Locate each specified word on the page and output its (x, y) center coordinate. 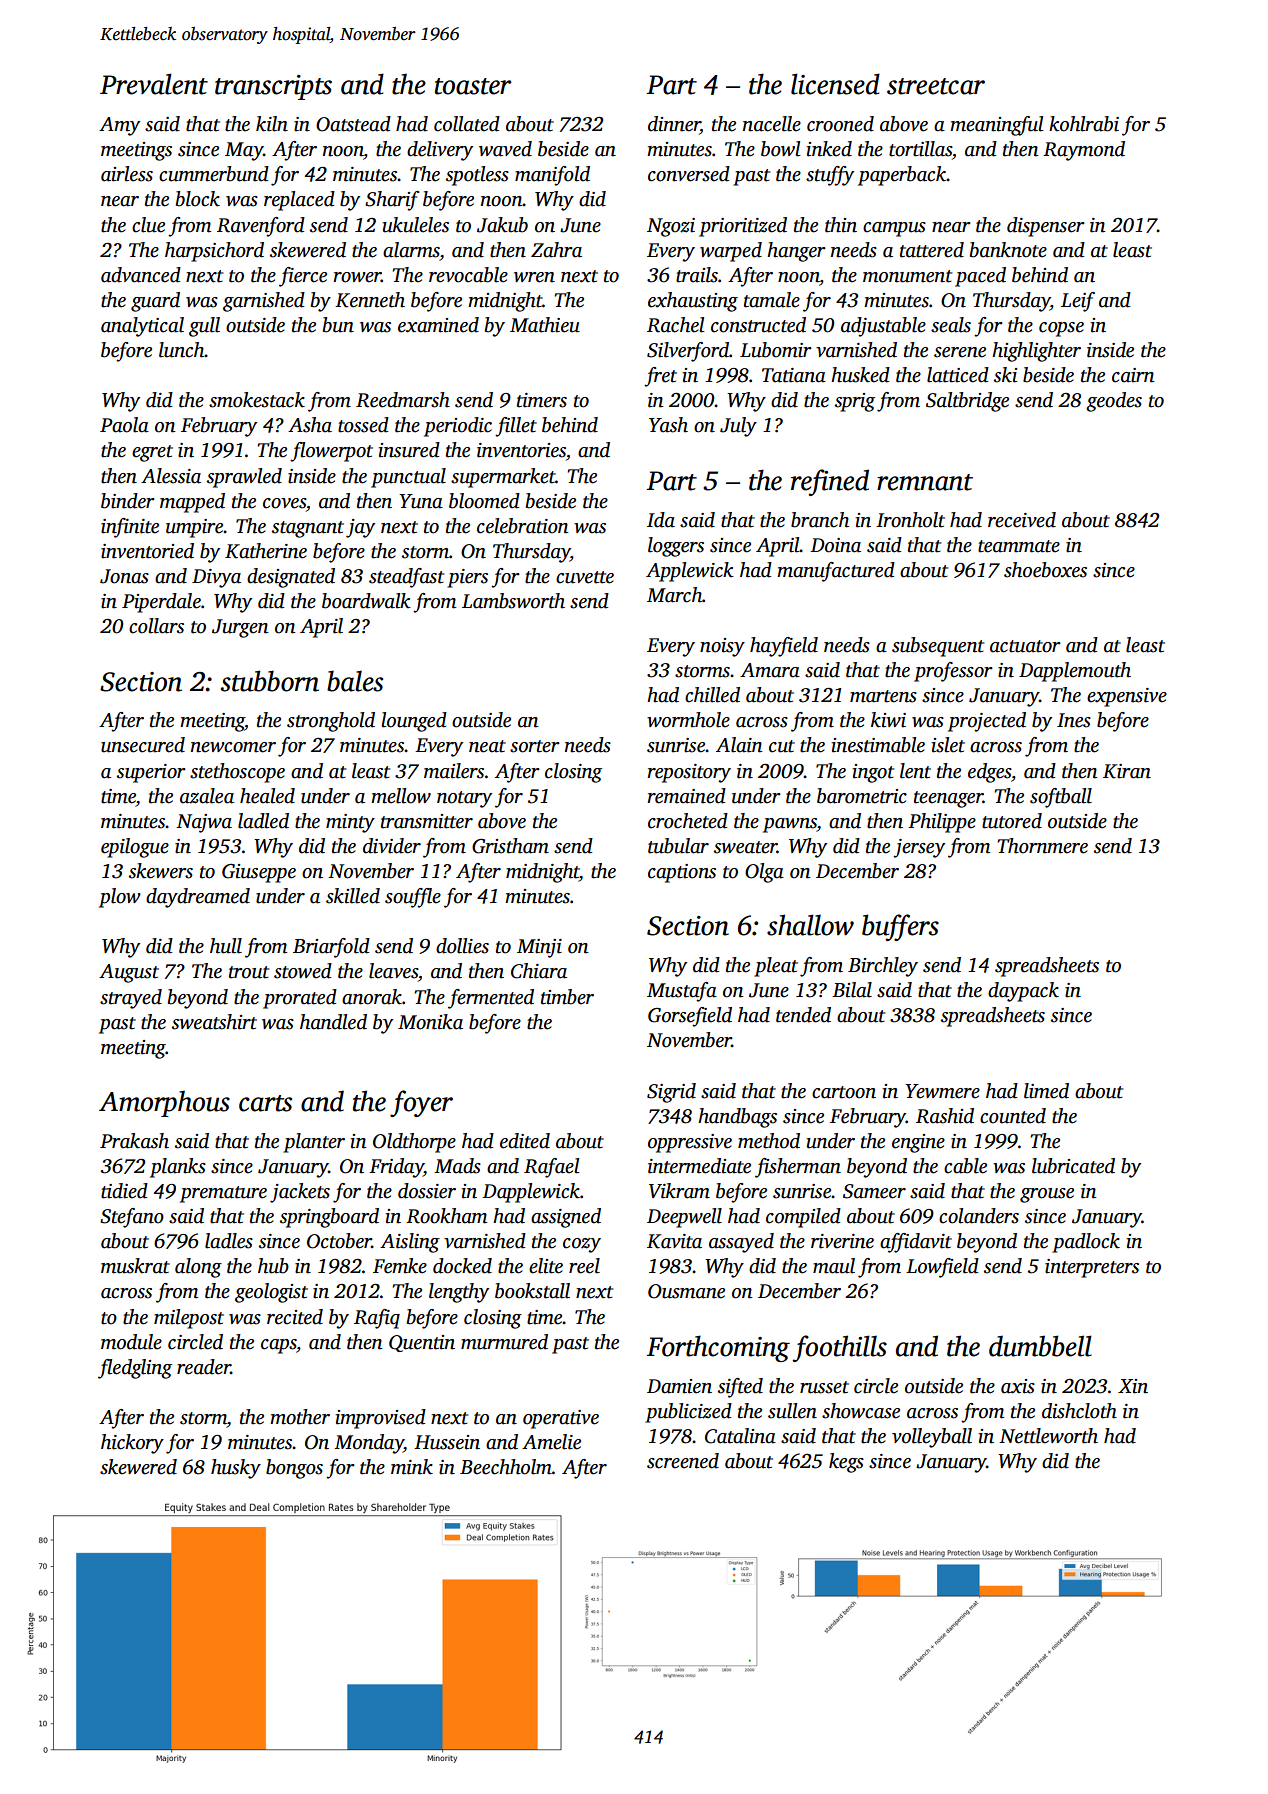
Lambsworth (513, 601)
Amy (119, 126)
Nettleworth (1048, 1436)
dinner (674, 125)
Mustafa (682, 992)
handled (333, 1022)
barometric (862, 796)
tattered (932, 250)
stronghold (331, 722)
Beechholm (506, 1467)
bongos (294, 1469)
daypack (1023, 992)
